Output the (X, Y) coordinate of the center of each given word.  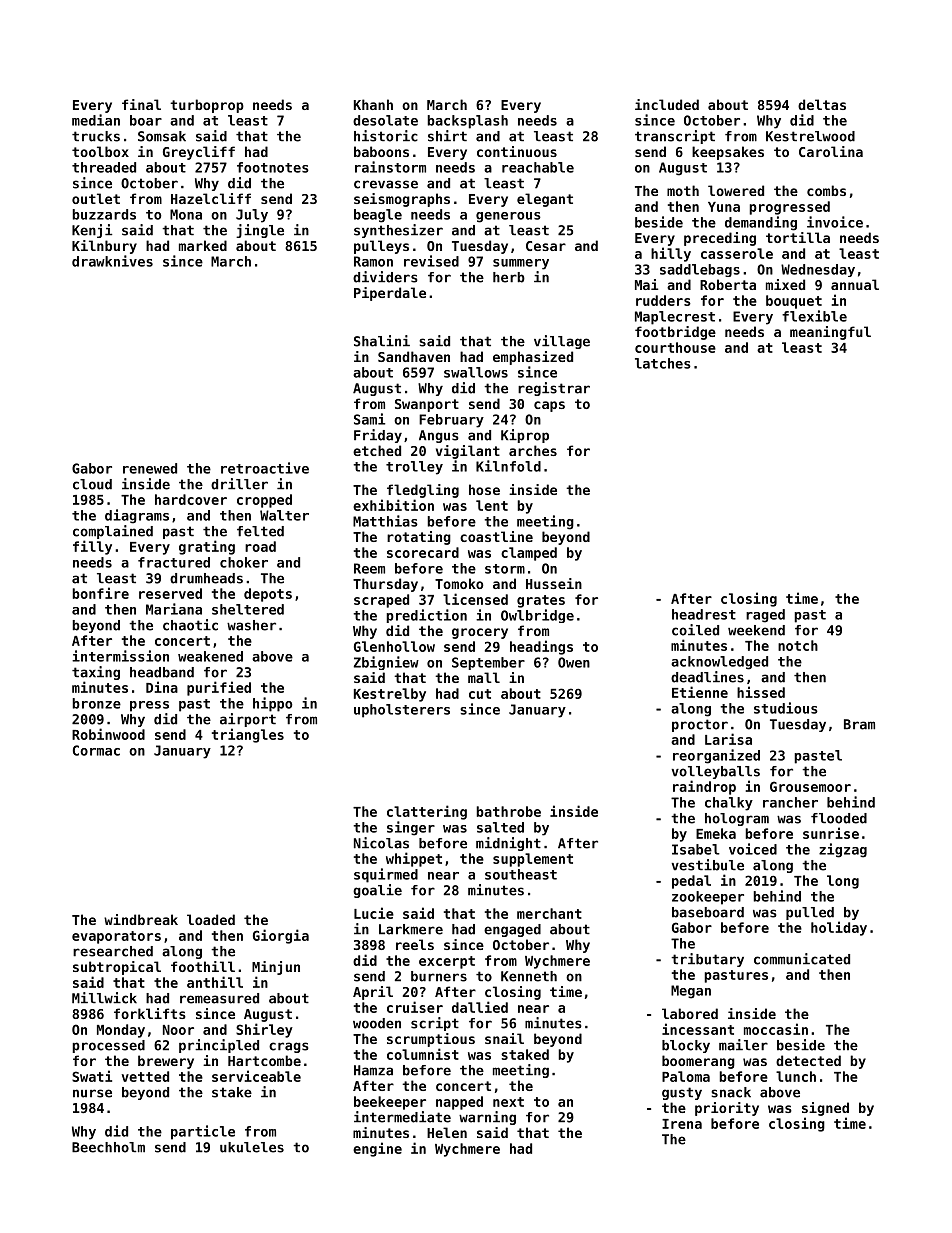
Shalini (382, 341)
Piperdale (390, 294)
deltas (822, 104)
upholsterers (402, 711)
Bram (859, 724)
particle (203, 1132)
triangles (248, 735)
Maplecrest (675, 318)
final (141, 104)
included (667, 104)
